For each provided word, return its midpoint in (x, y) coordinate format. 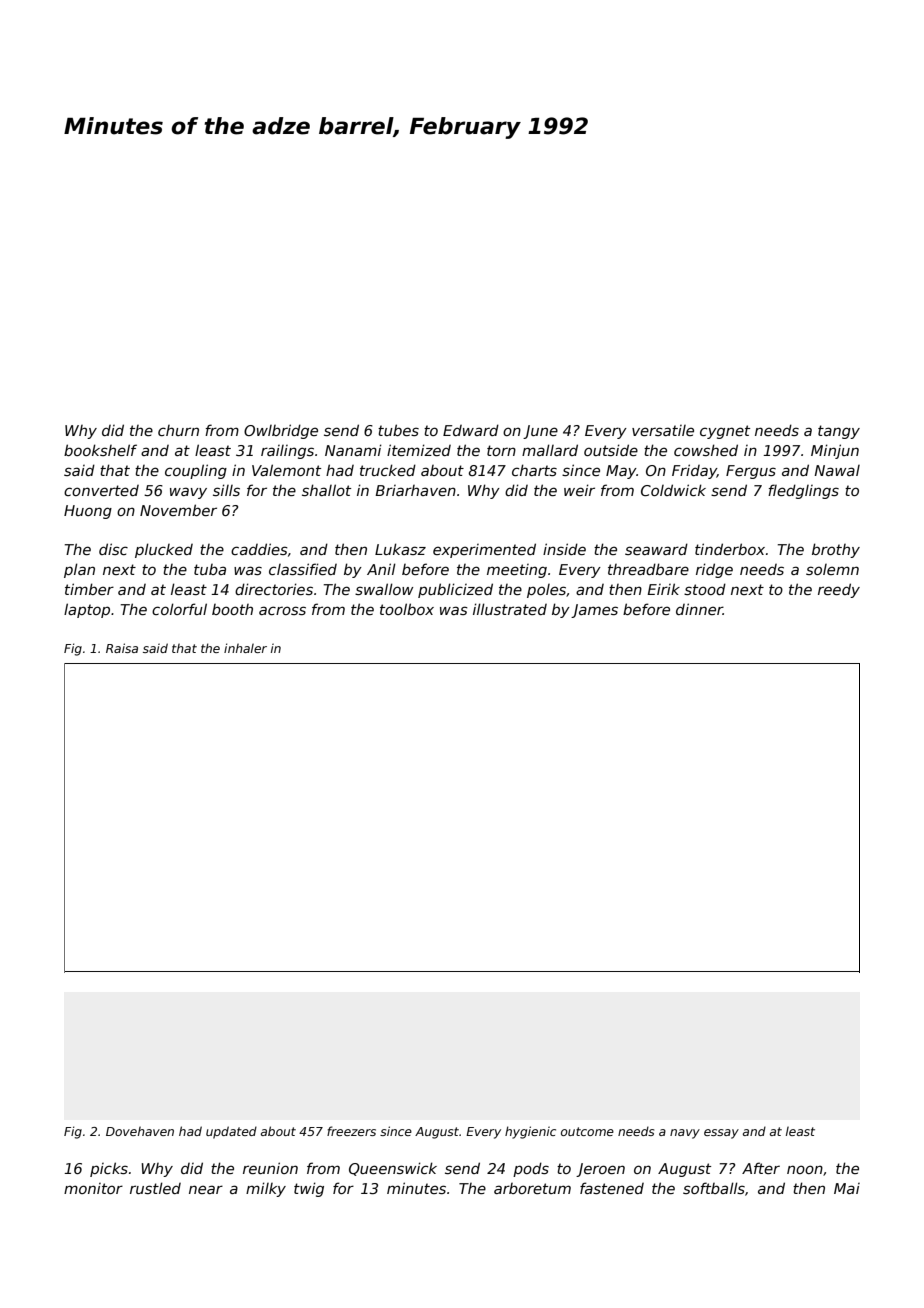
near (206, 1189)
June (540, 432)
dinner (699, 609)
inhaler (245, 648)
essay (721, 1134)
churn (178, 430)
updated (231, 1132)
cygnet (725, 432)
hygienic (530, 1132)
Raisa (122, 648)
